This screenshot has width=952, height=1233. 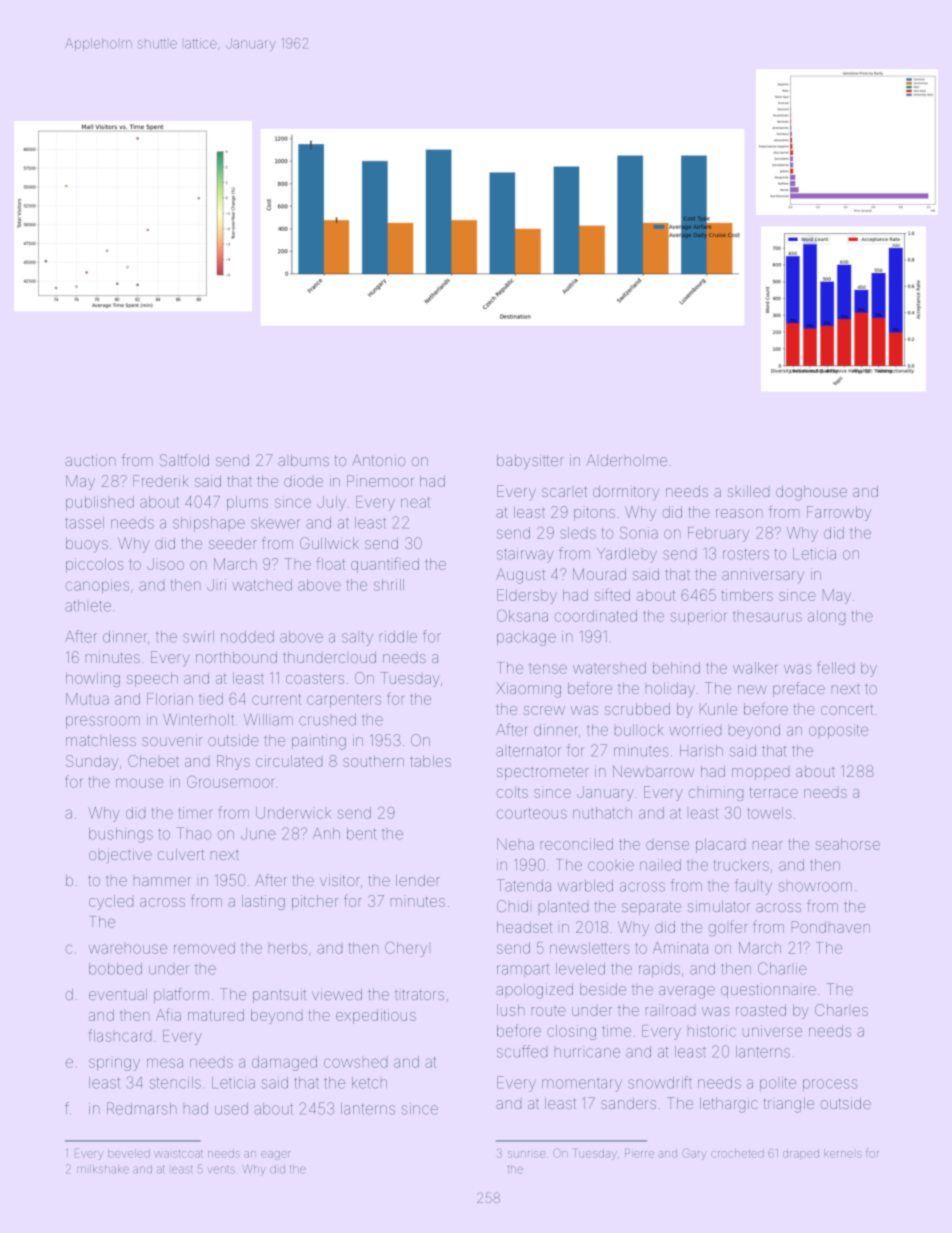 I want to click on removed, so click(x=204, y=948).
